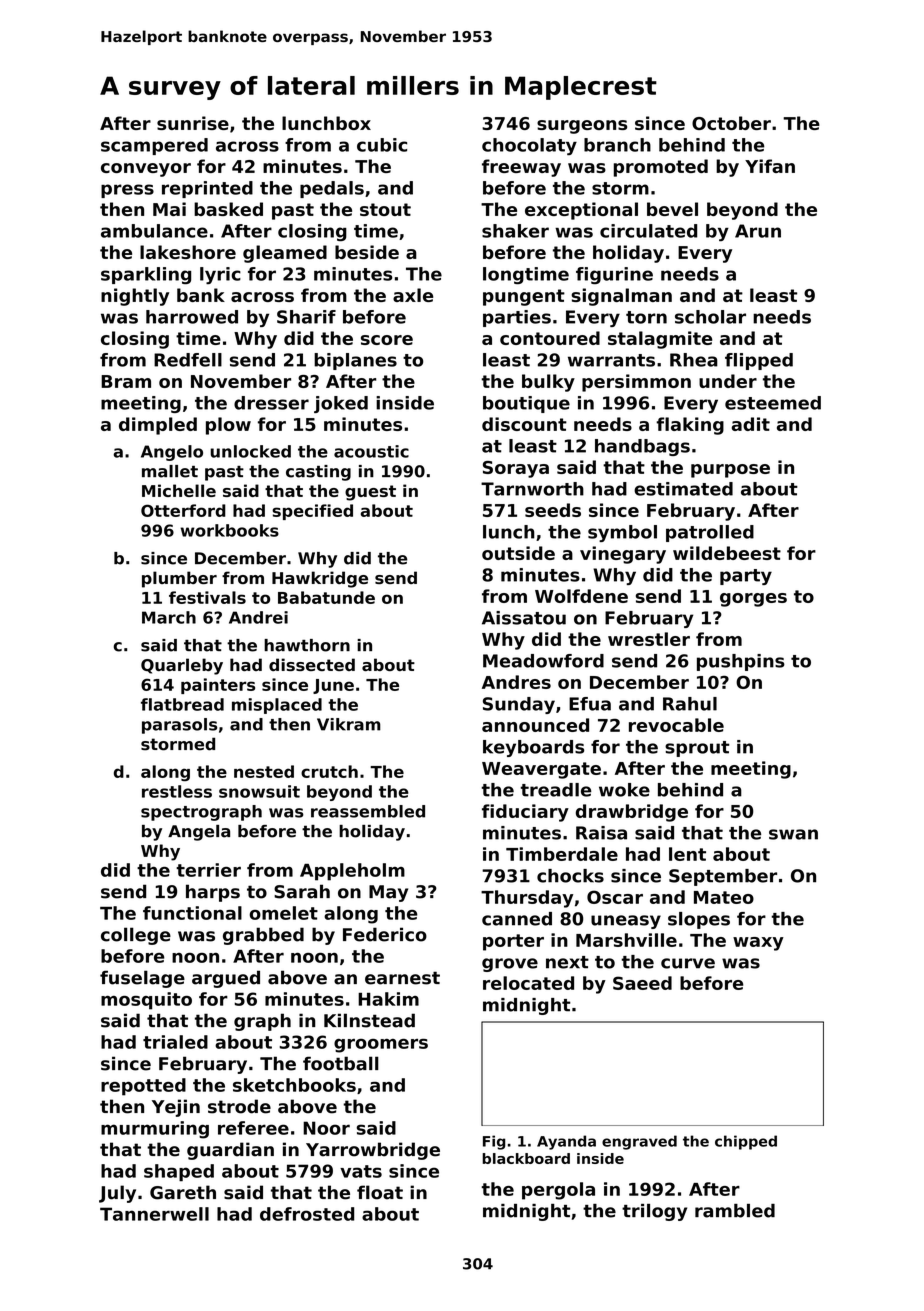  Describe the element at coordinates (529, 146) in the screenshot. I see `chocolaty` at that location.
